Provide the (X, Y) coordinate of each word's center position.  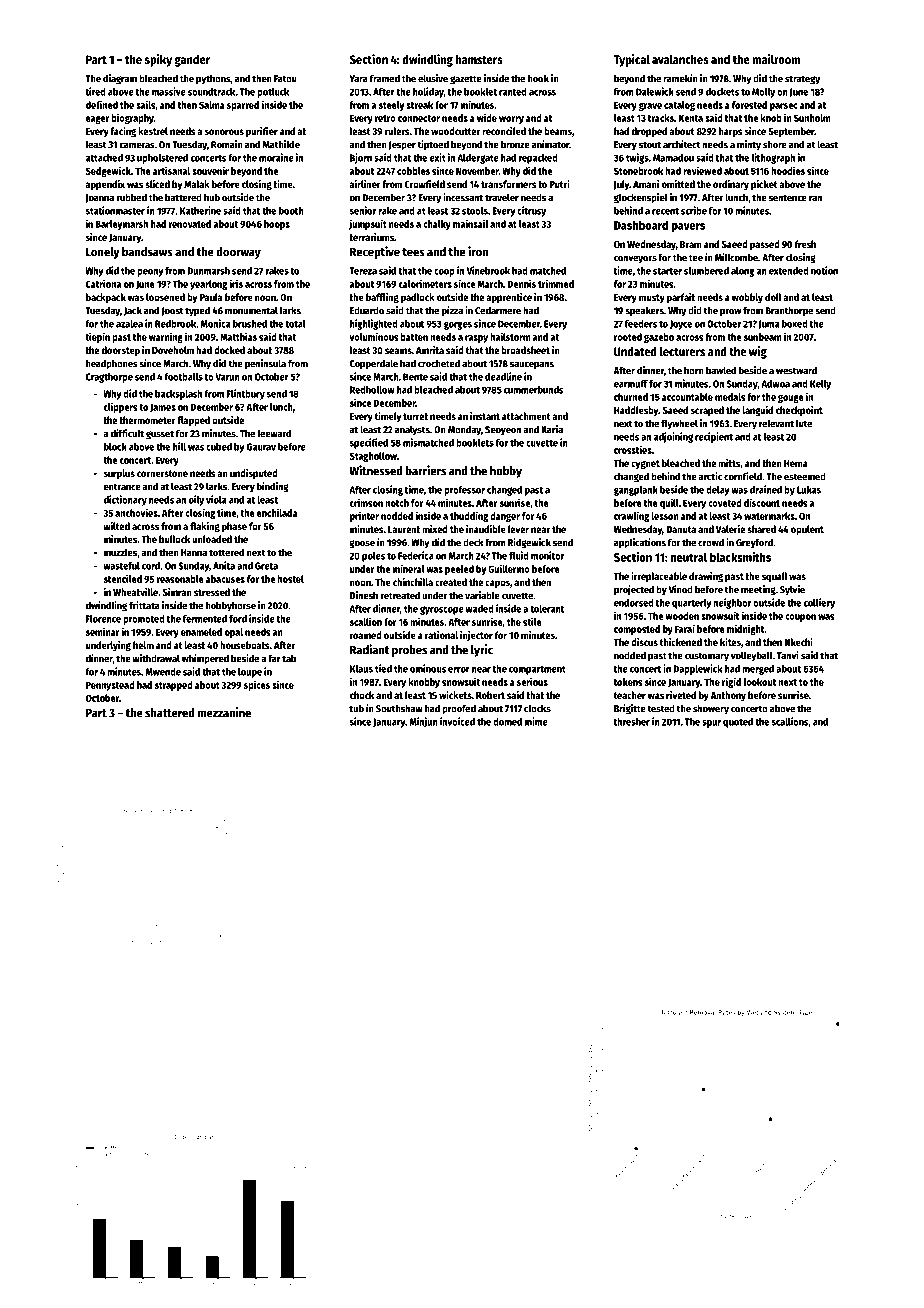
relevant (776, 423)
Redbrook (175, 324)
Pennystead (110, 686)
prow (730, 312)
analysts (412, 430)
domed (507, 722)
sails (146, 104)
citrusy (531, 211)
